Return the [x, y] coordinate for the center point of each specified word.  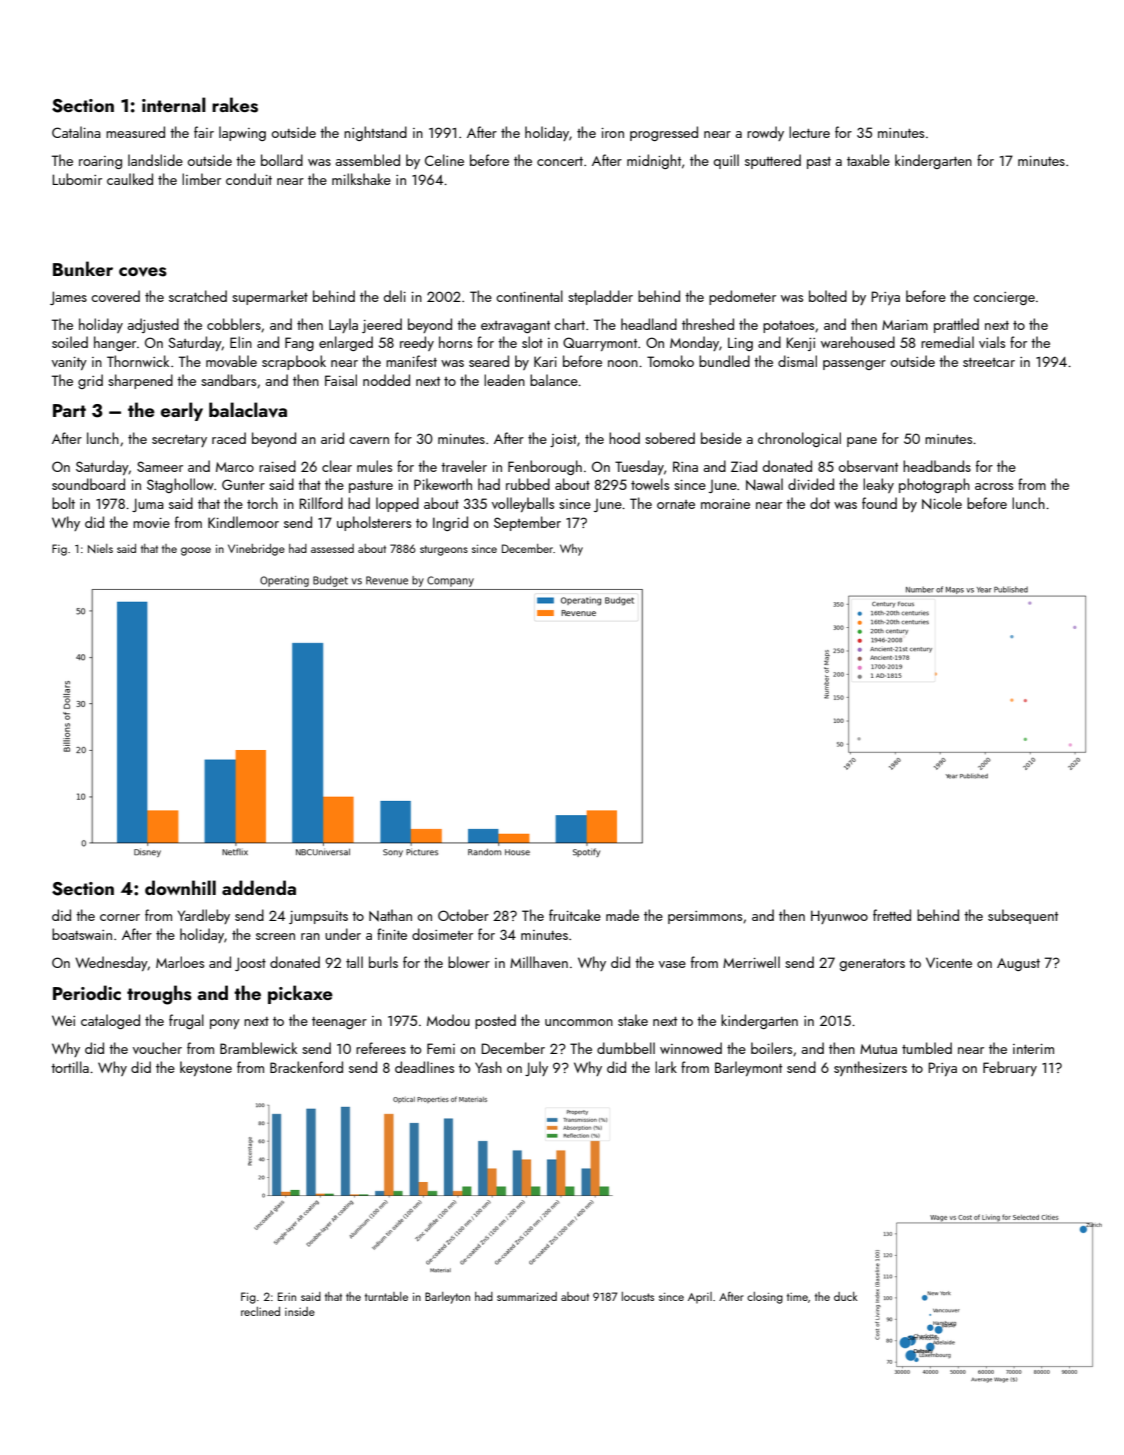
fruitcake [575, 915]
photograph [934, 485]
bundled [724, 361]
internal [174, 104]
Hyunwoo [839, 917]
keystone [206, 1068]
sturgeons [444, 550]
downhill [180, 887]
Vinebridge [256, 550]
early [182, 411]
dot [820, 503]
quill [726, 161]
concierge [1004, 298]
